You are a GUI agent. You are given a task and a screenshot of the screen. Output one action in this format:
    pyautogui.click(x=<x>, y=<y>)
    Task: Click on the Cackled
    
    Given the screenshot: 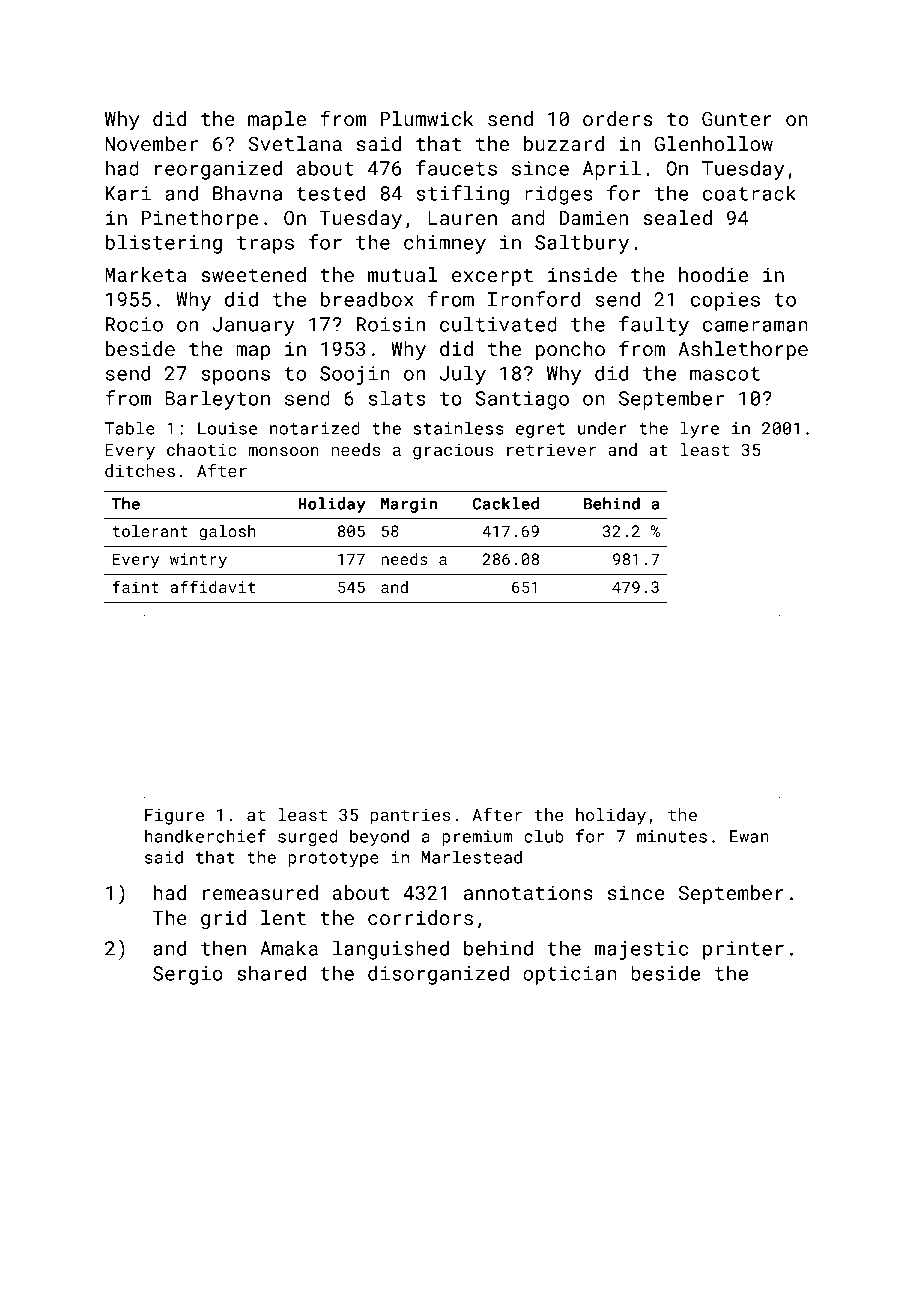 What is the action you would take?
    pyautogui.click(x=506, y=503)
